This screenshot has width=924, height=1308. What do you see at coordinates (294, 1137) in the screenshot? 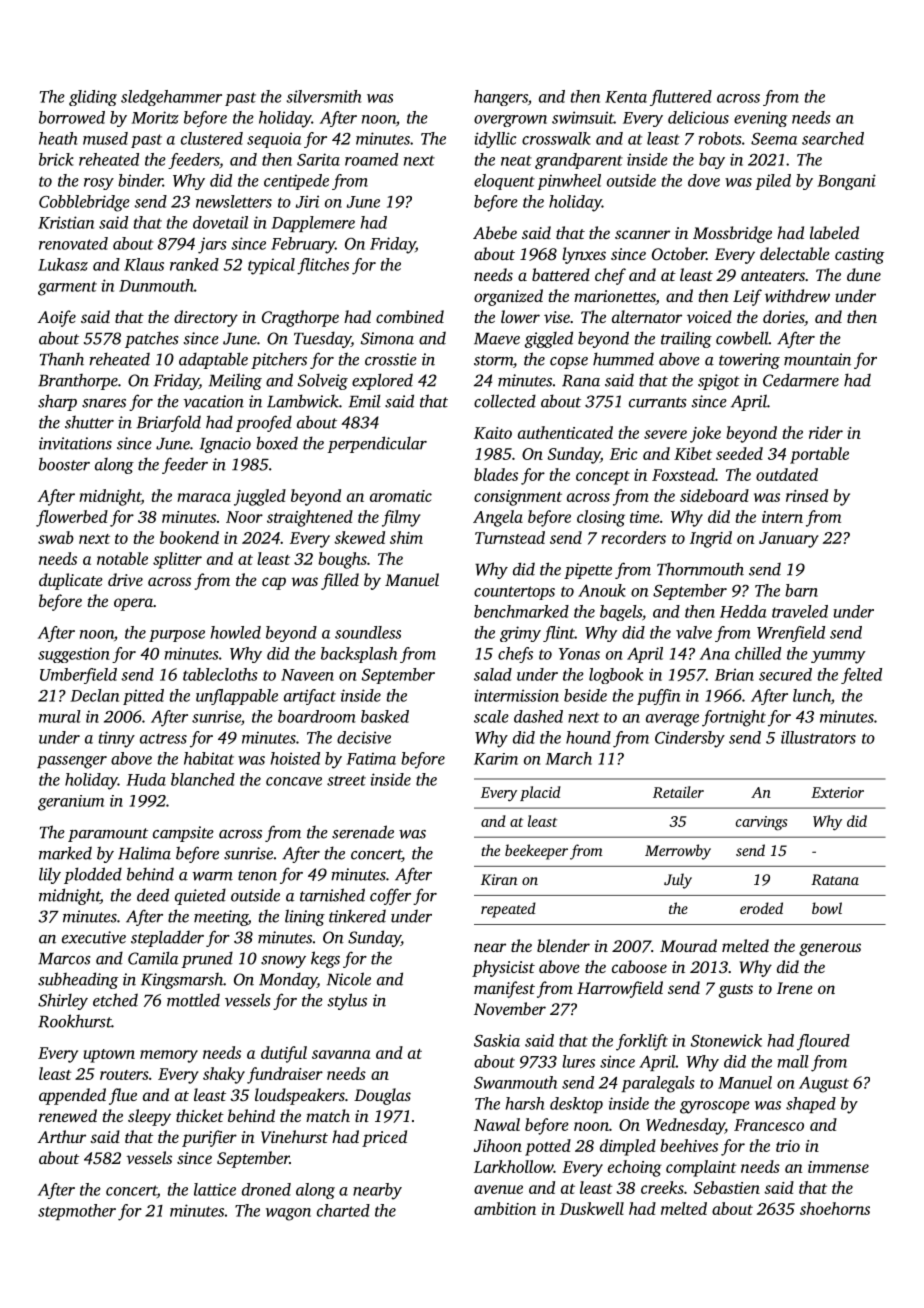
I see `Vinehurst` at bounding box center [294, 1137].
